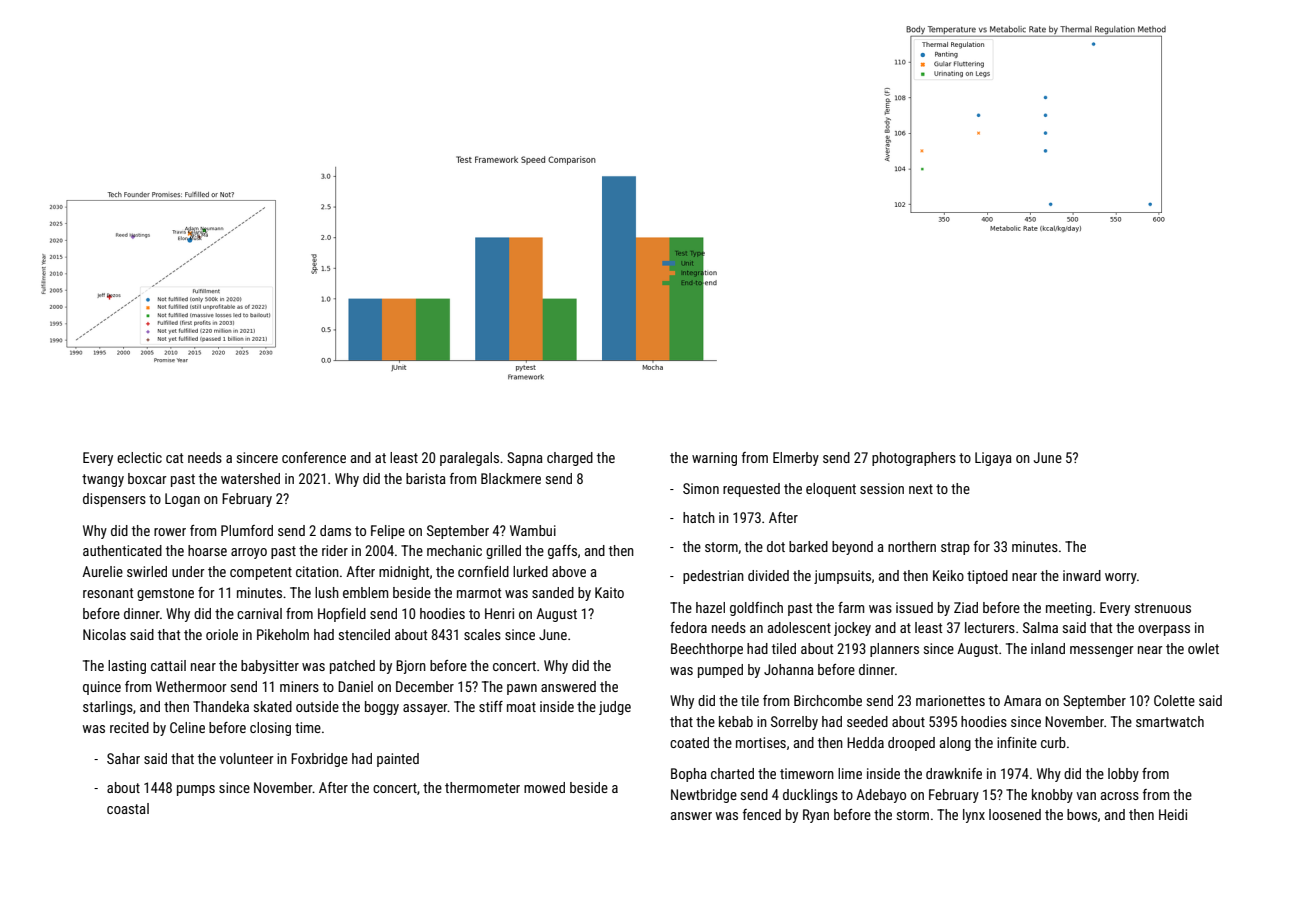  I want to click on lynx, so click(974, 816).
